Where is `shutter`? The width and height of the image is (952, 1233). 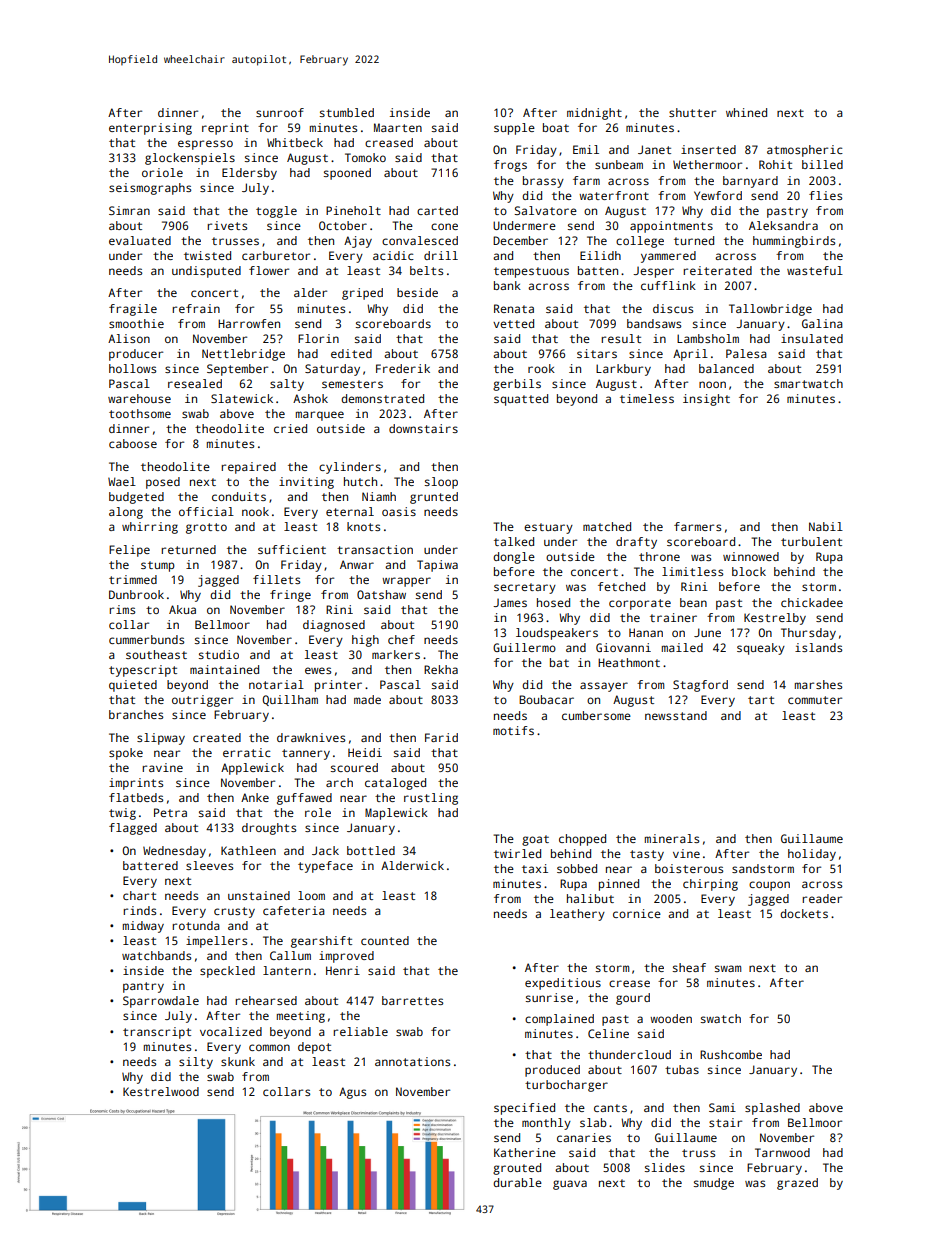
shutter is located at coordinates (692, 112).
